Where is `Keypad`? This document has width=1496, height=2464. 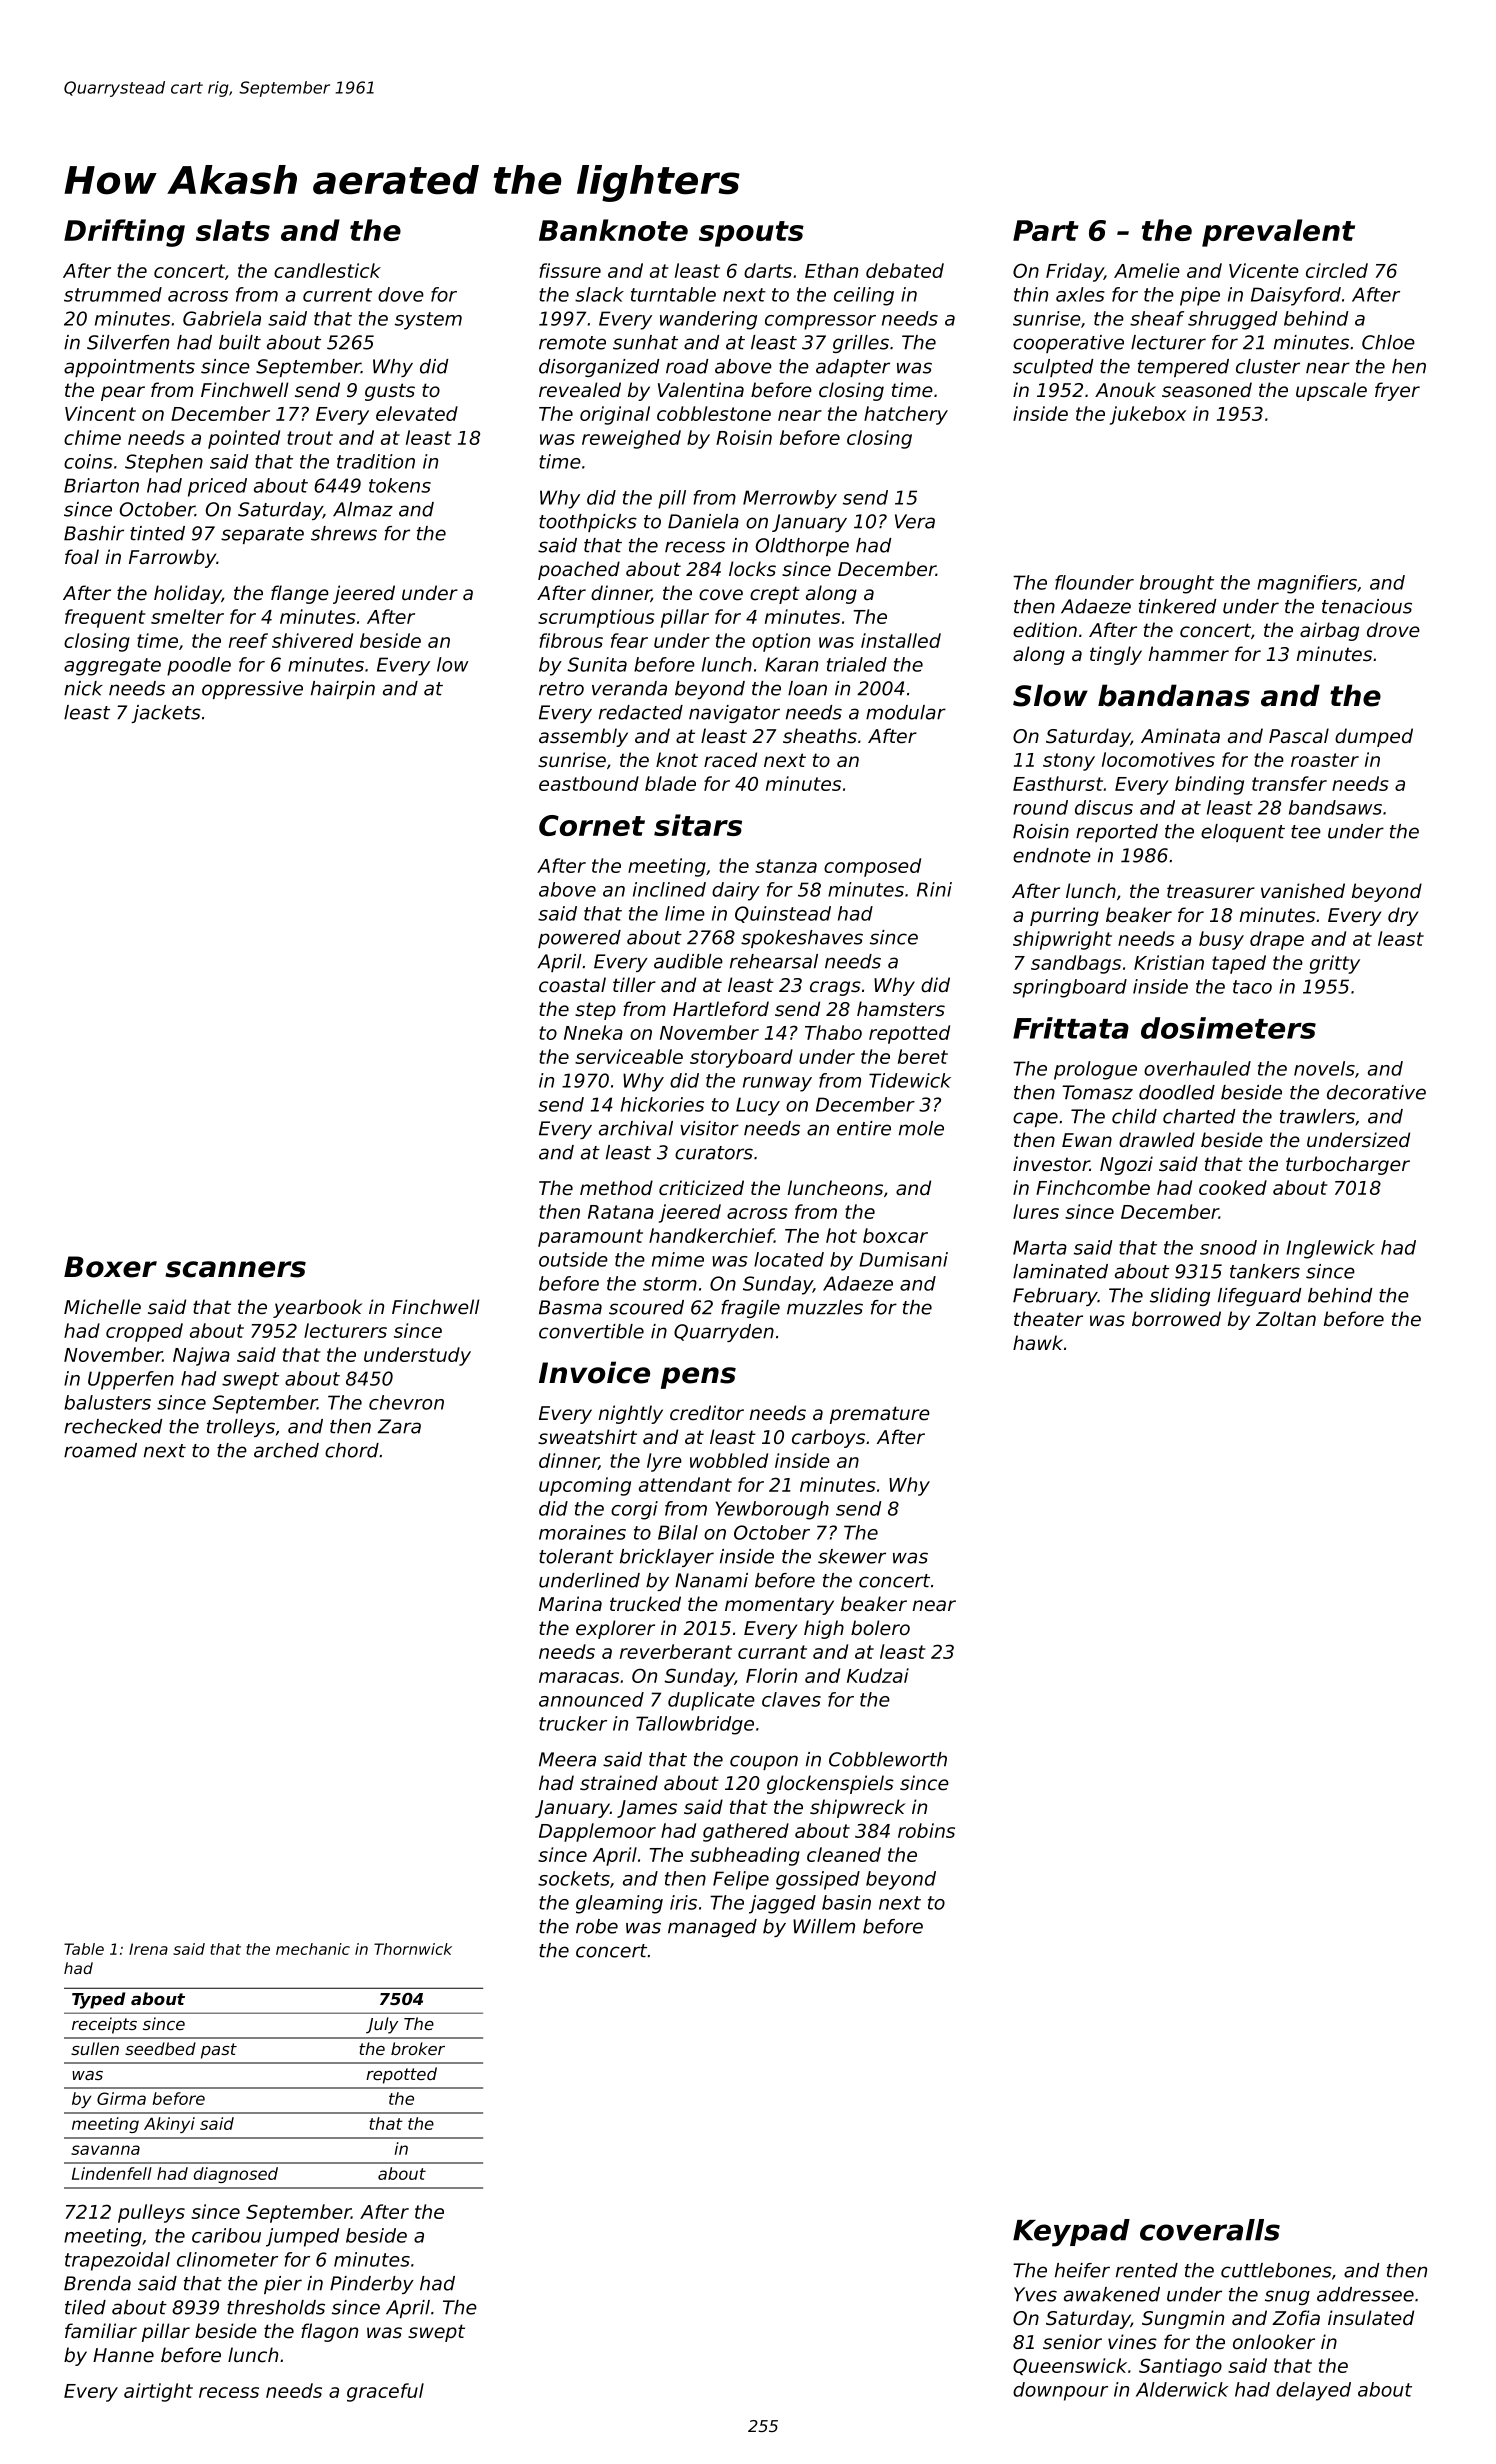 Keypad is located at coordinates (1071, 2233).
